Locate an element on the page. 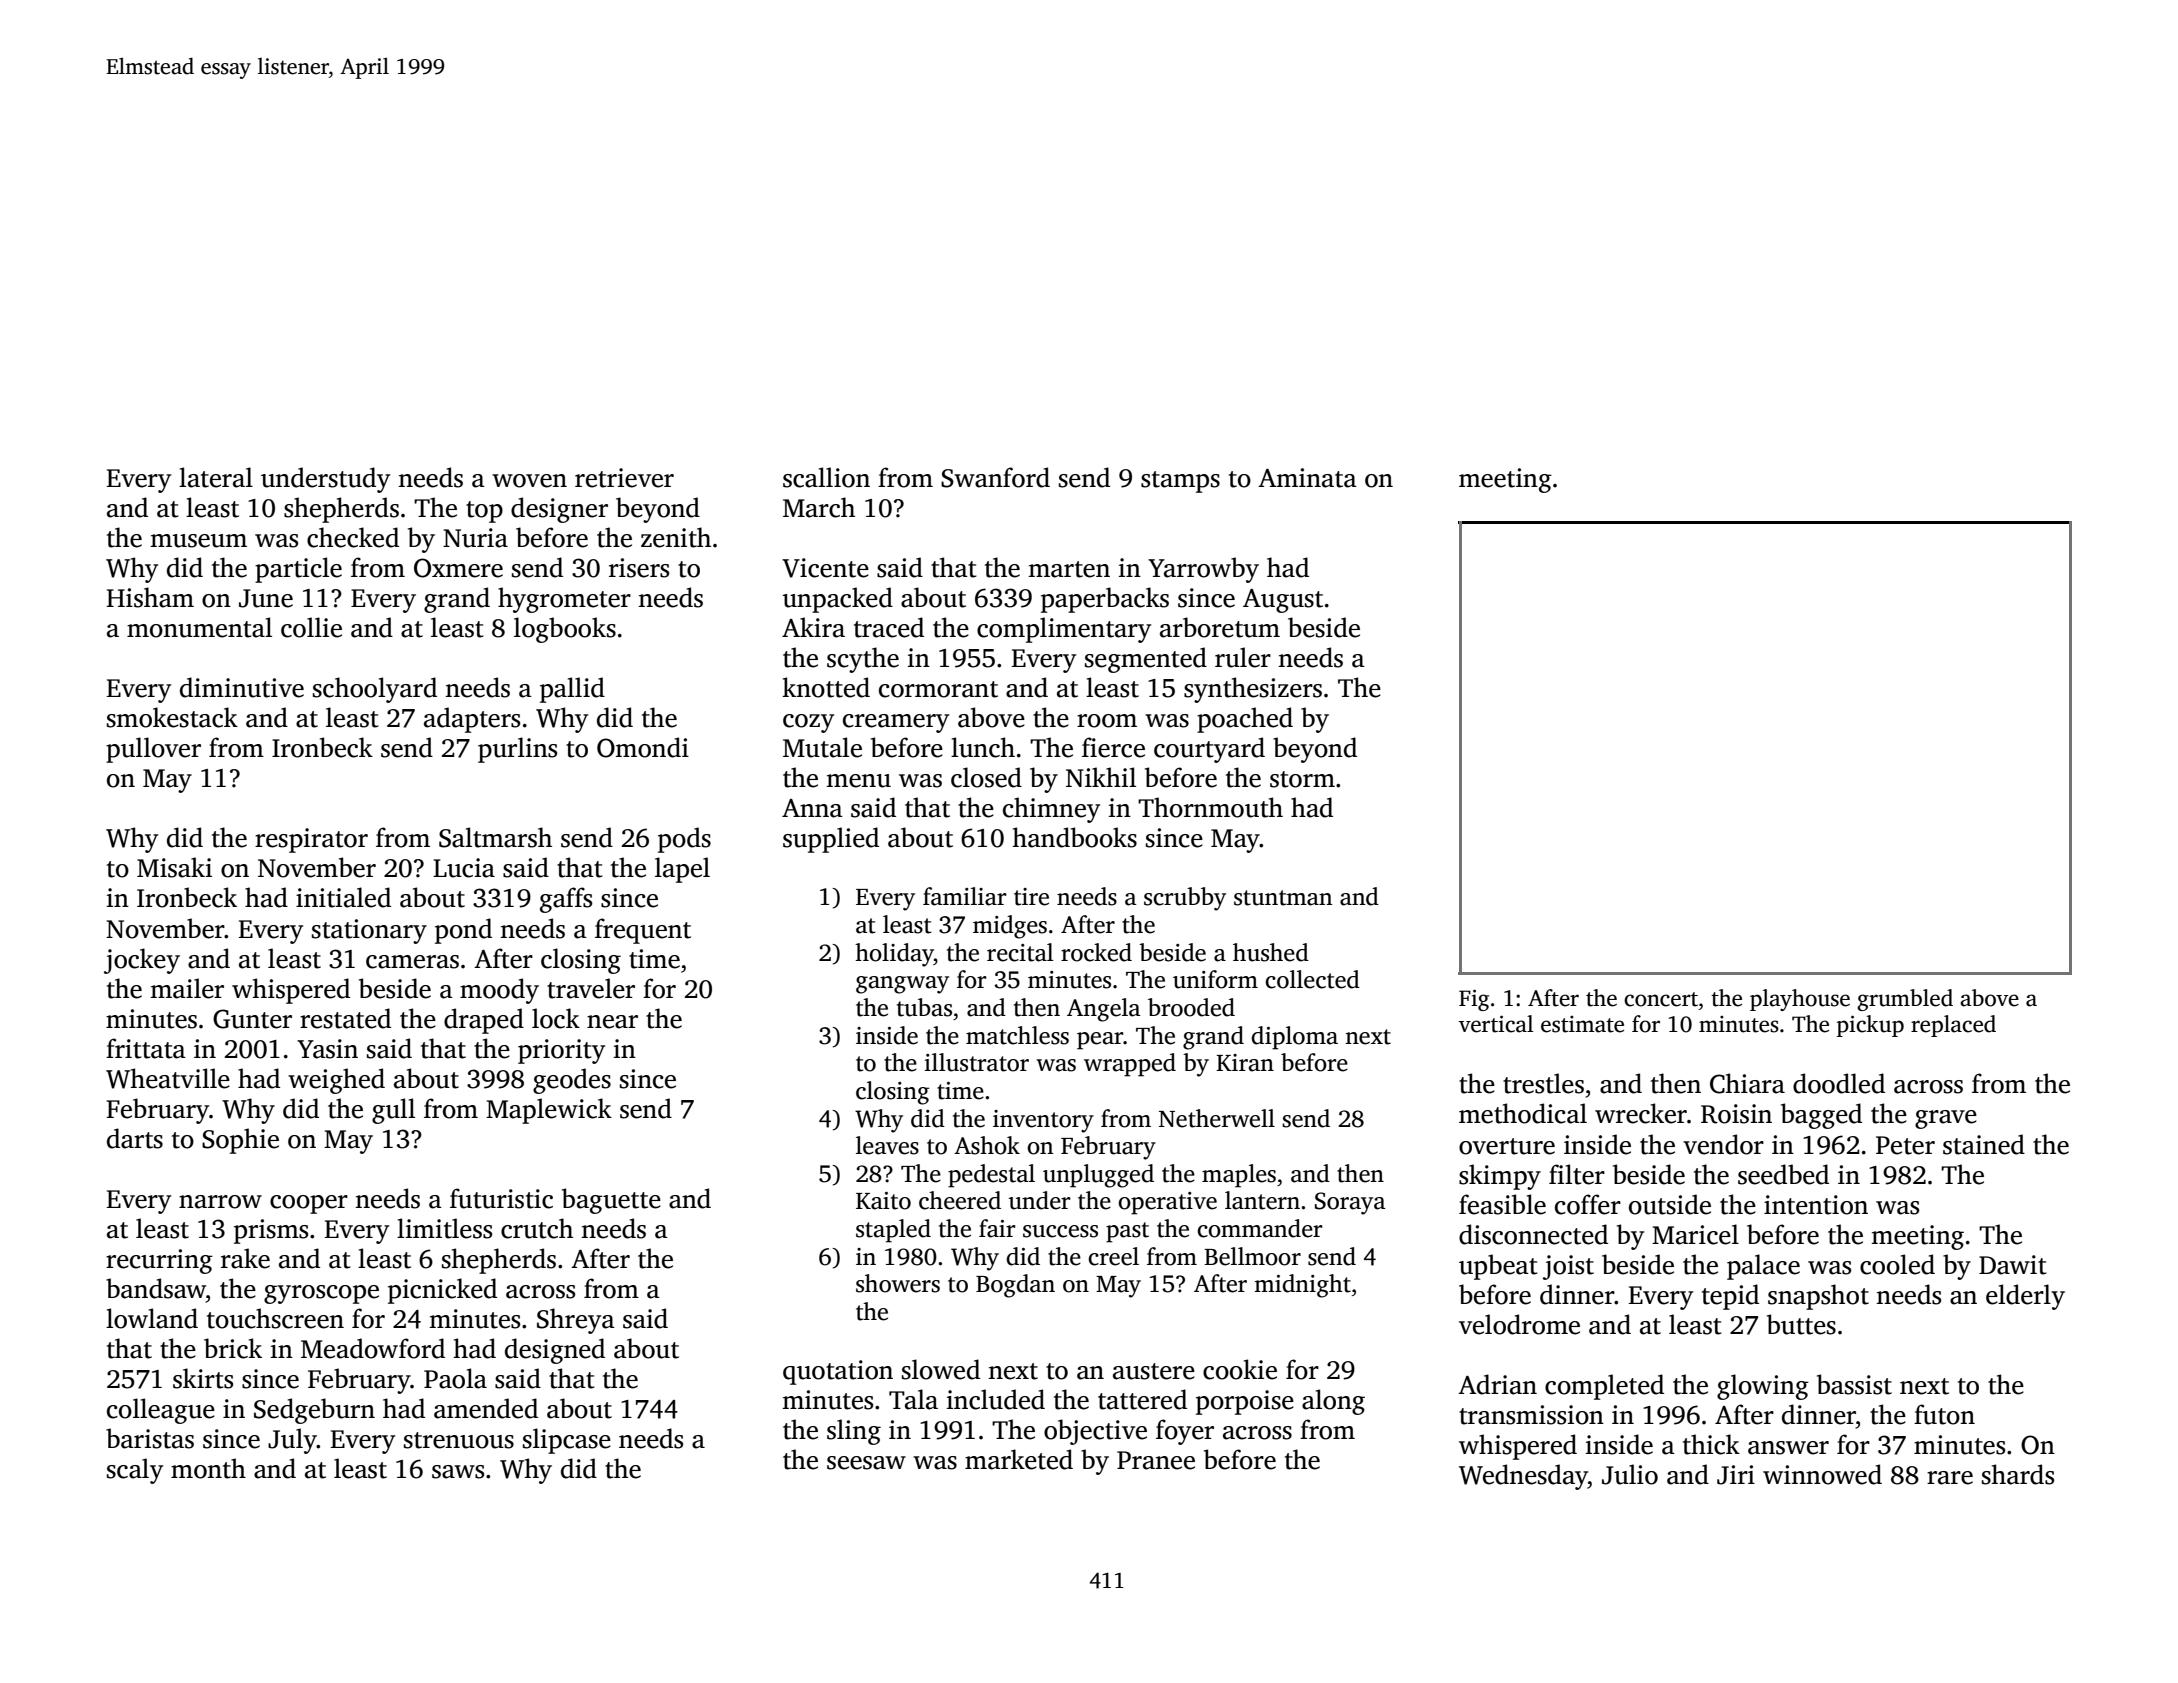  concert is located at coordinates (1661, 999).
